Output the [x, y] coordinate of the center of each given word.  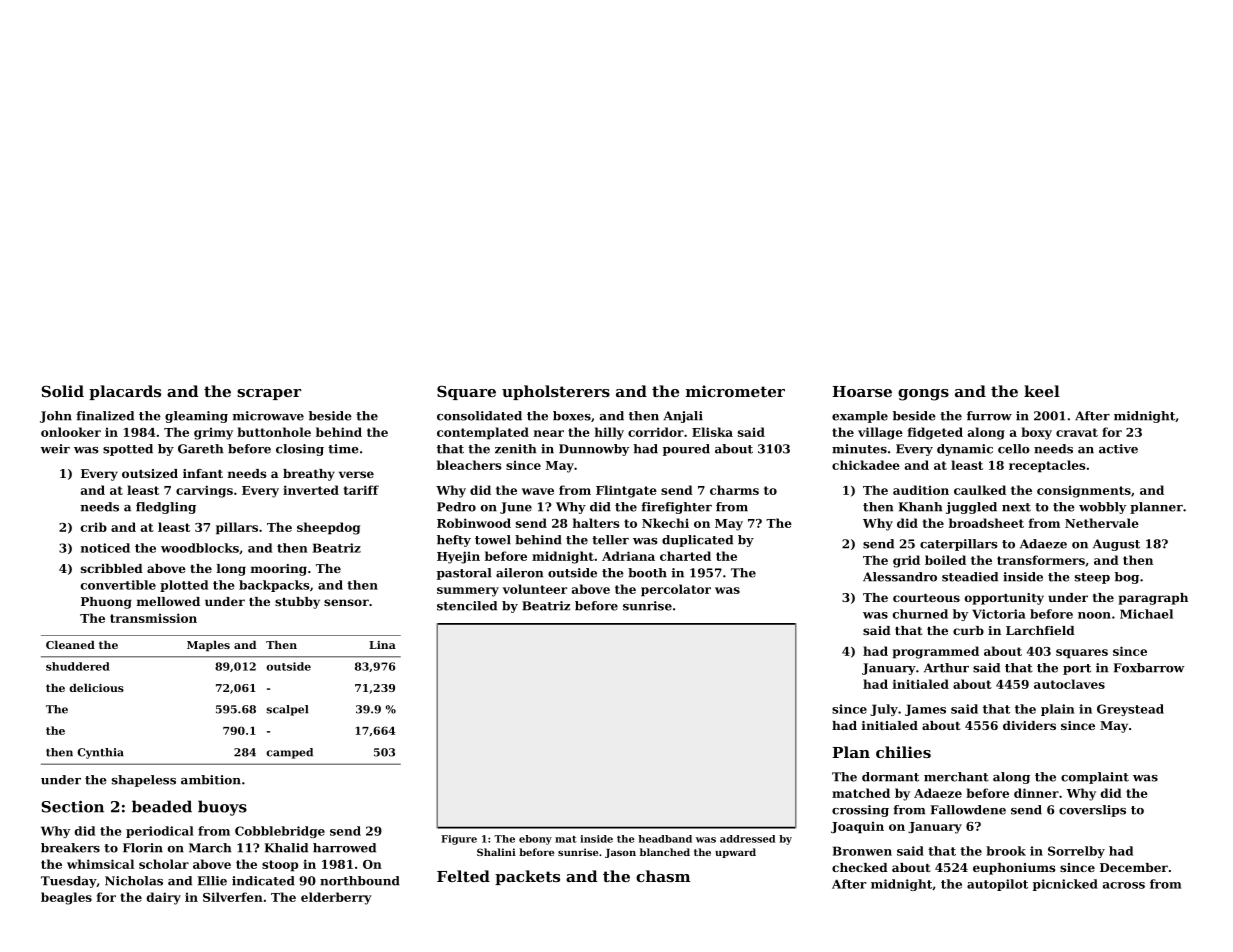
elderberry [336, 898]
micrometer [735, 391]
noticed [105, 548]
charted [685, 556]
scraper [269, 394]
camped [289, 753]
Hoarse [862, 391]
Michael [1146, 614]
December [1134, 867]
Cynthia [100, 753]
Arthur [946, 668]
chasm [663, 876]
